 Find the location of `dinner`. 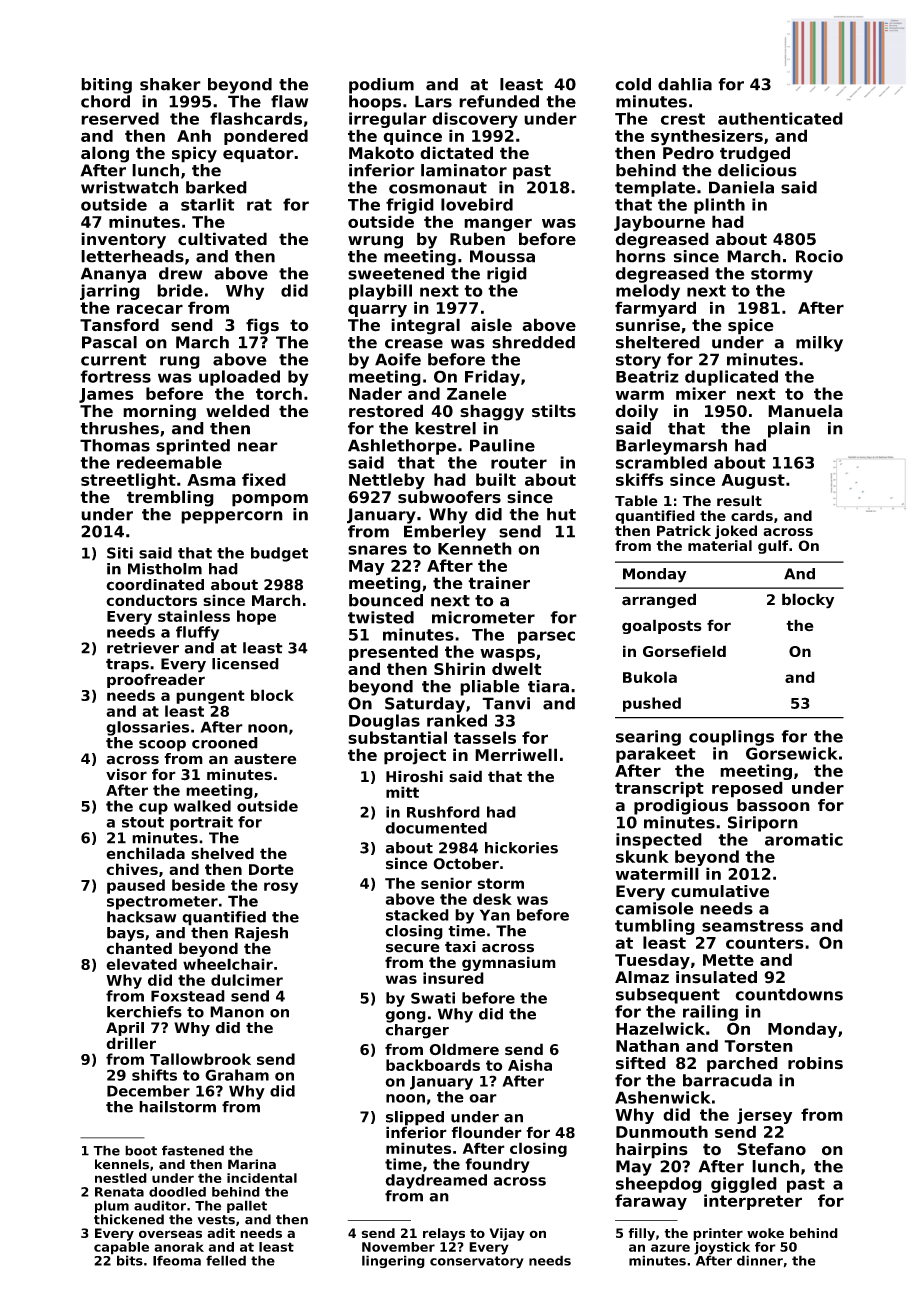

dinner is located at coordinates (760, 1260).
